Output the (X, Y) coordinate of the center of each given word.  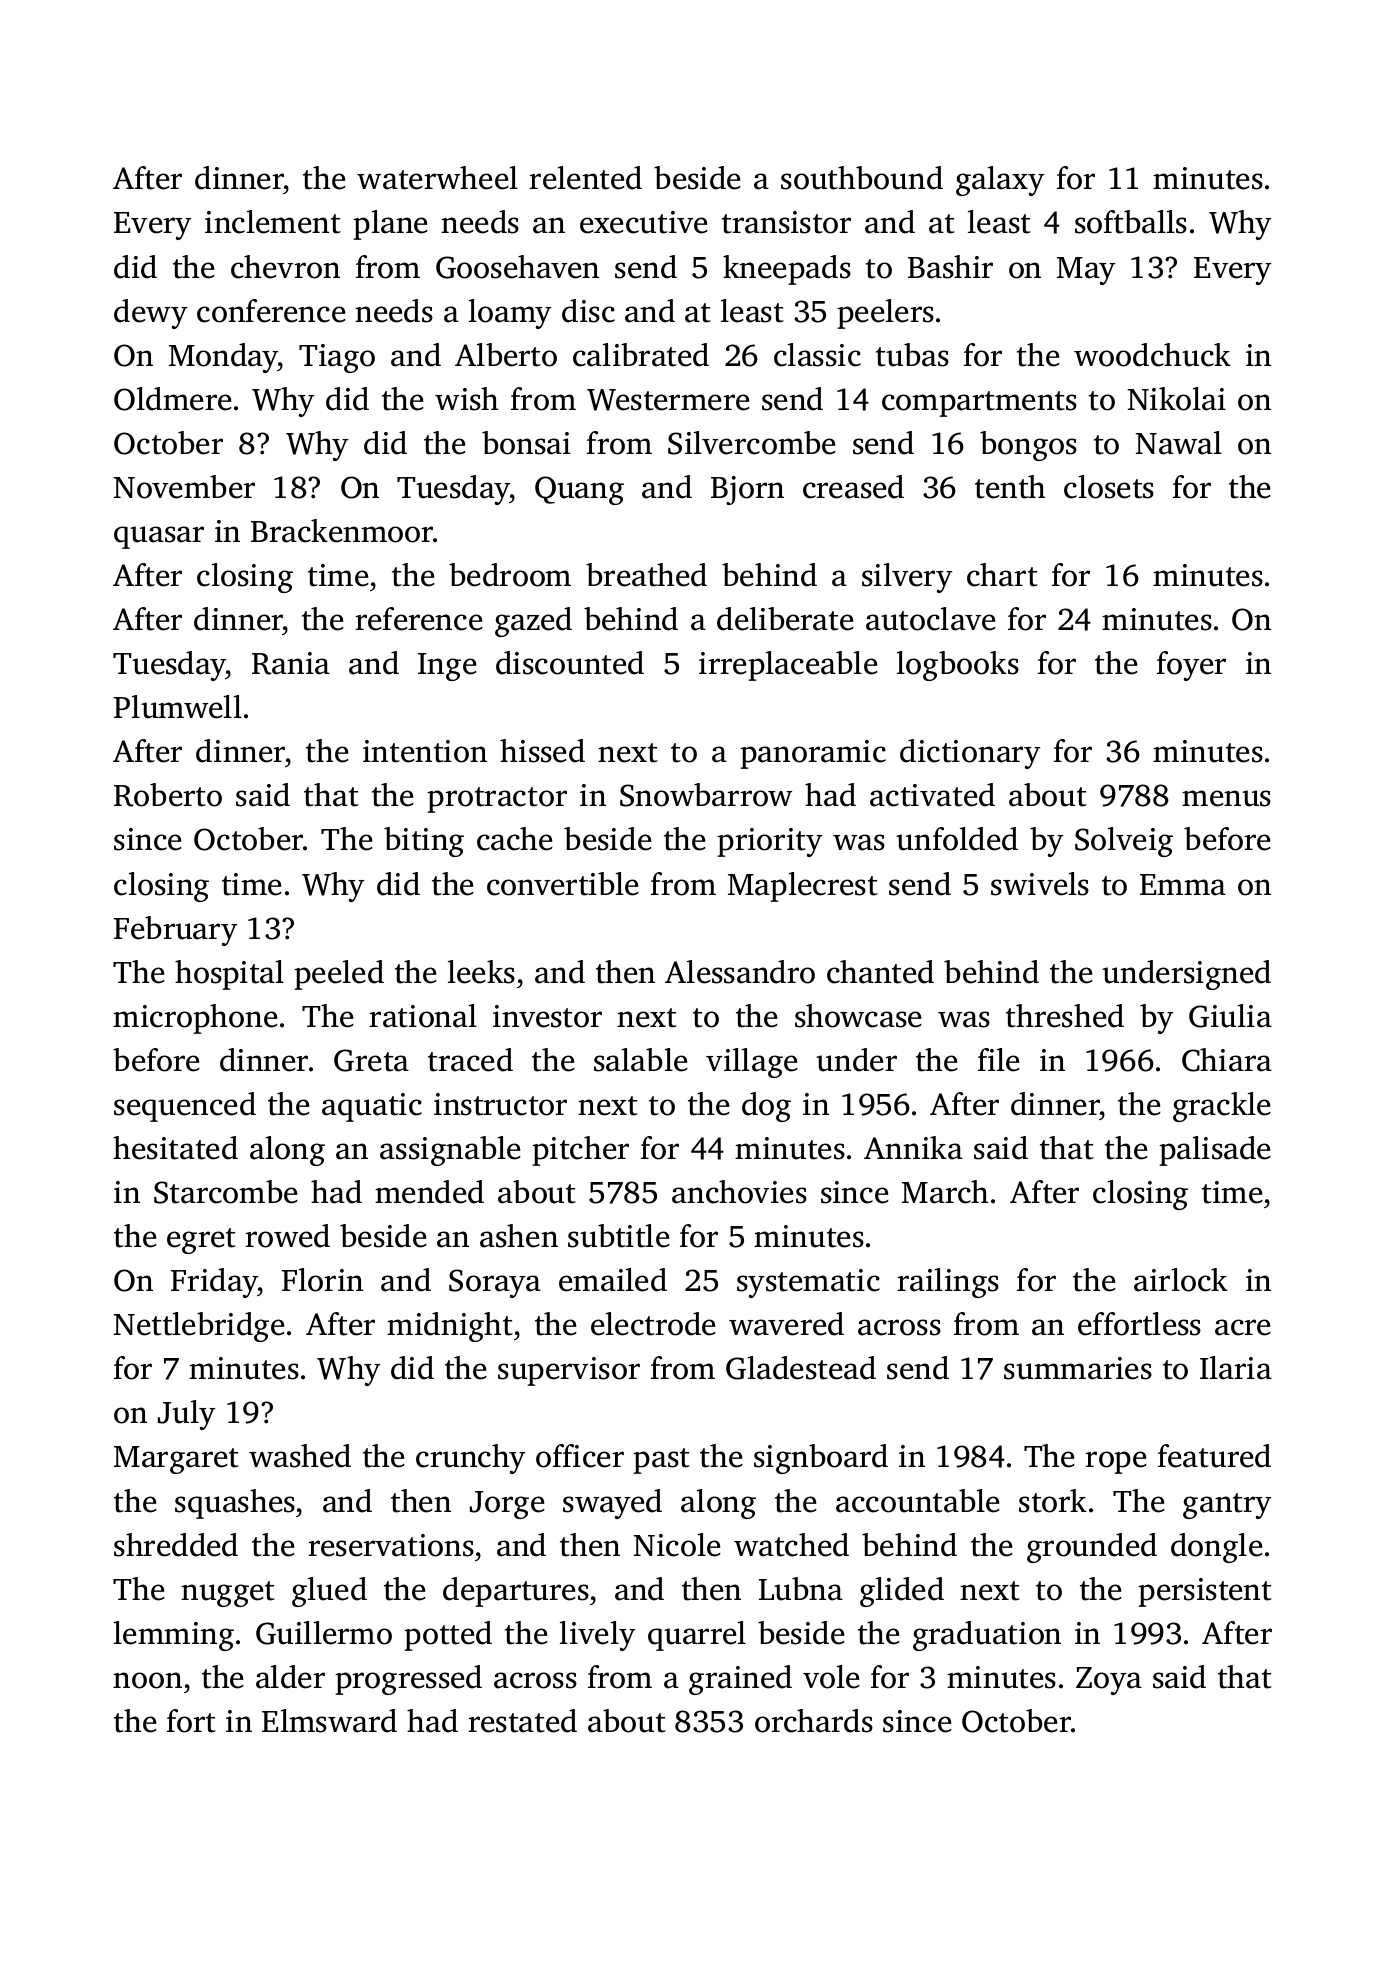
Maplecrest (803, 887)
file (999, 1060)
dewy (151, 314)
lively (598, 1636)
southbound (862, 178)
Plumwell (178, 707)
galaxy (1000, 181)
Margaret (176, 1460)
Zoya (1109, 1681)
